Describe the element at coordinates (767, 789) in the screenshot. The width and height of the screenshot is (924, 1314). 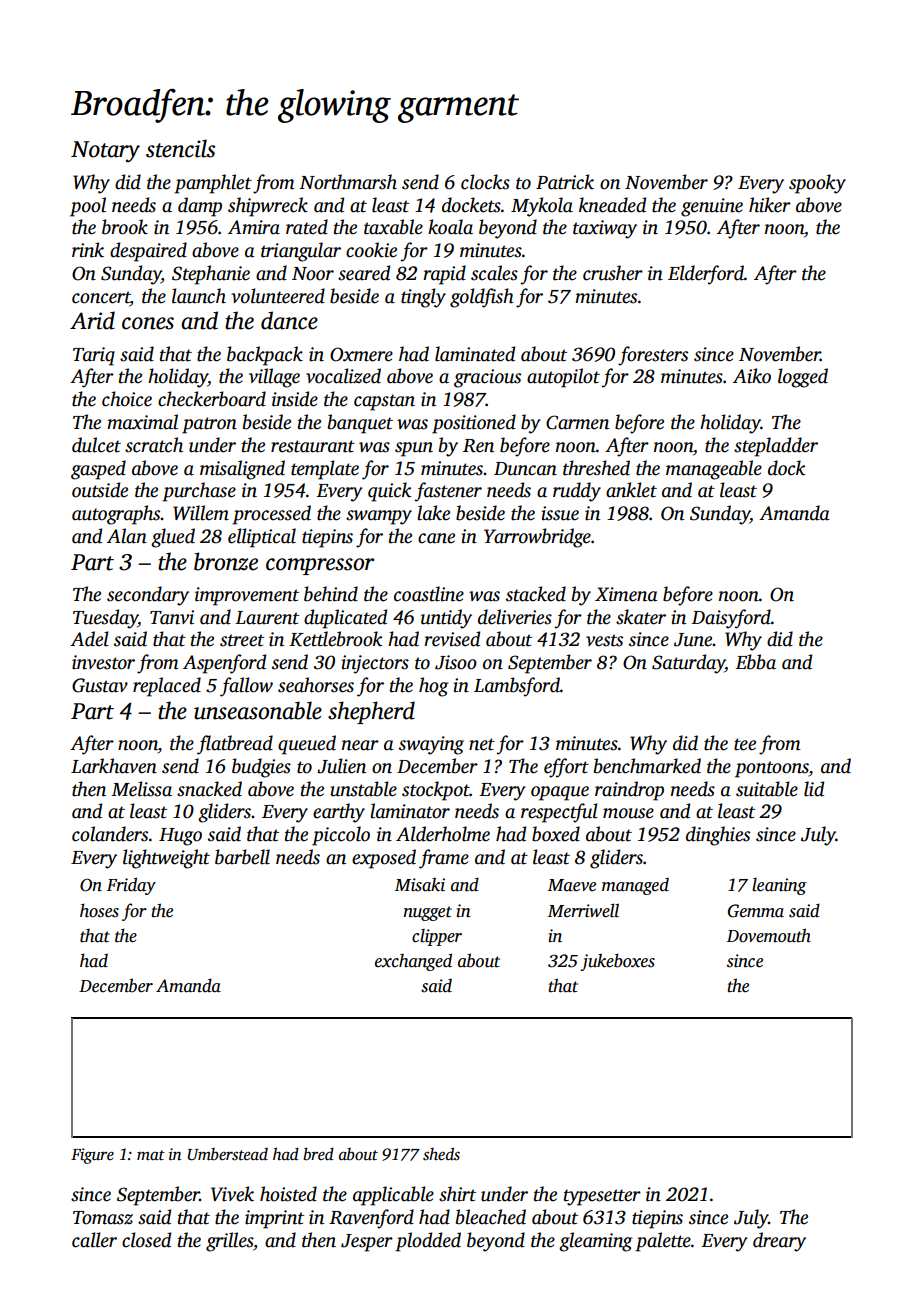
I see `suitable` at that location.
